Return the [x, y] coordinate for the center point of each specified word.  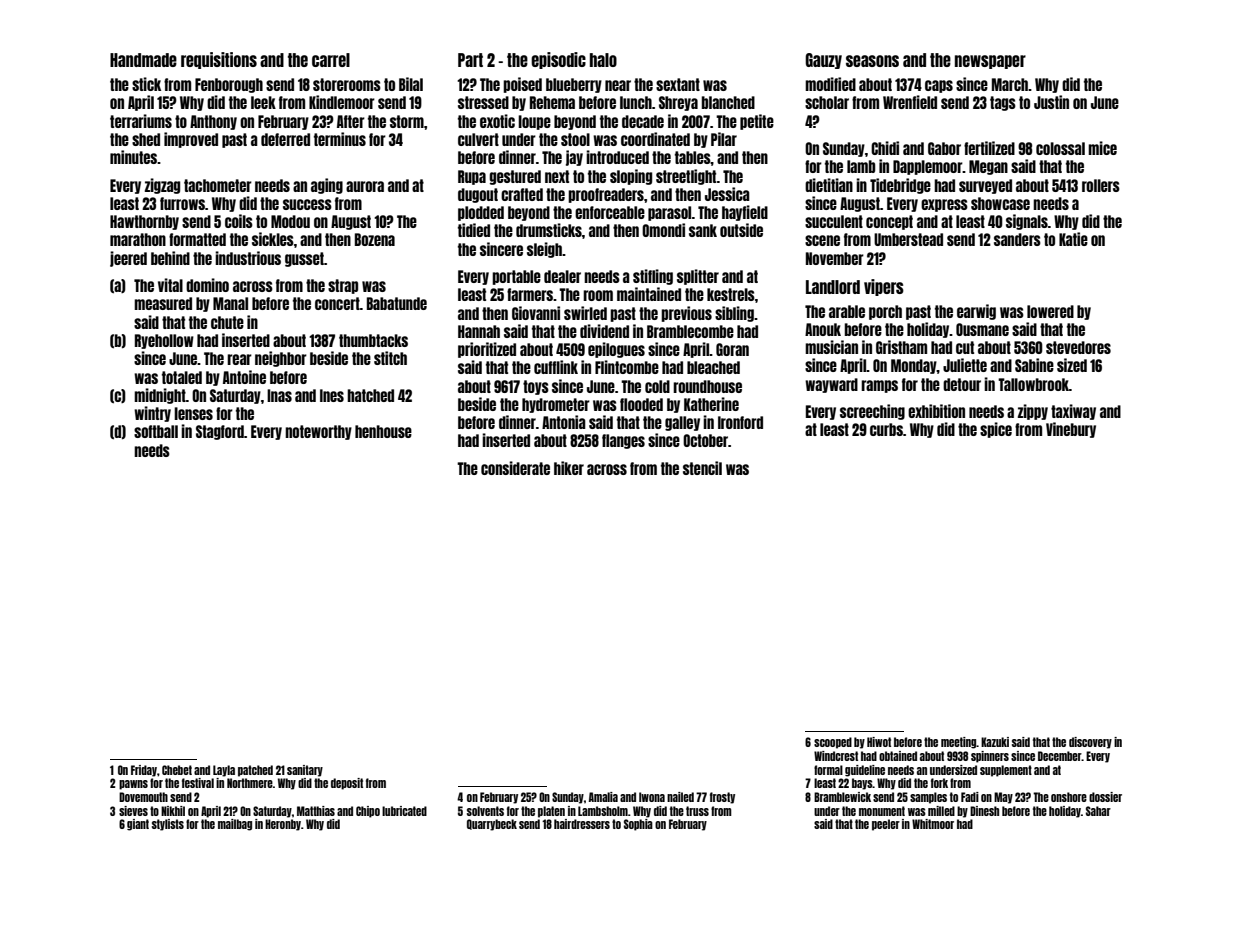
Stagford [220, 432]
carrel [331, 60]
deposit [347, 784]
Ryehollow [164, 341]
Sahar [1098, 811]
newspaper [990, 62]
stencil [702, 468]
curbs [886, 429]
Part [470, 60]
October [705, 440]
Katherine [711, 404]
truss [697, 811]
